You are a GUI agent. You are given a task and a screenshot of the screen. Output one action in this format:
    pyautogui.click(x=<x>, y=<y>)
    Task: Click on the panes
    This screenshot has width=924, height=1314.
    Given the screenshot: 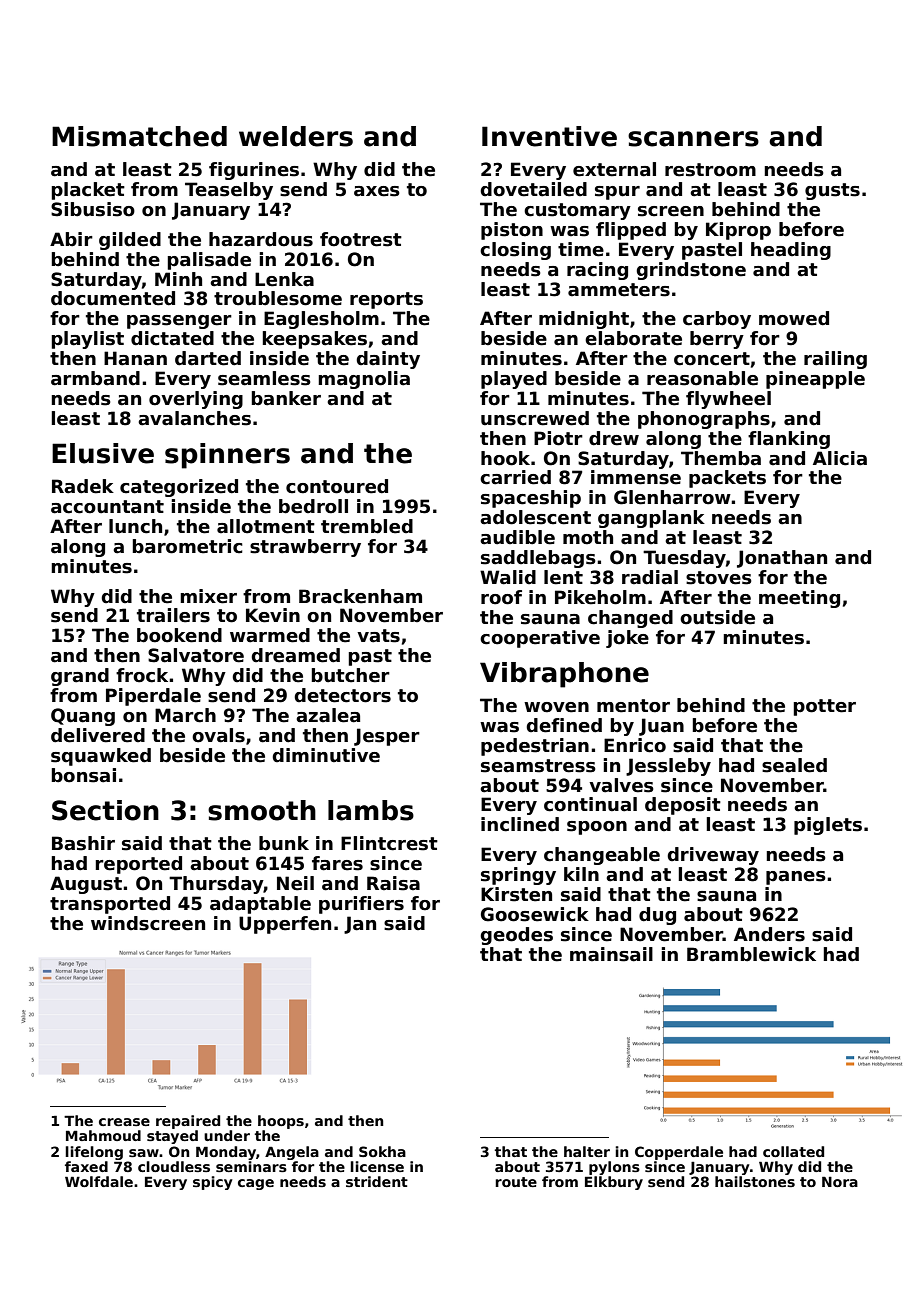 What is the action you would take?
    pyautogui.click(x=796, y=878)
